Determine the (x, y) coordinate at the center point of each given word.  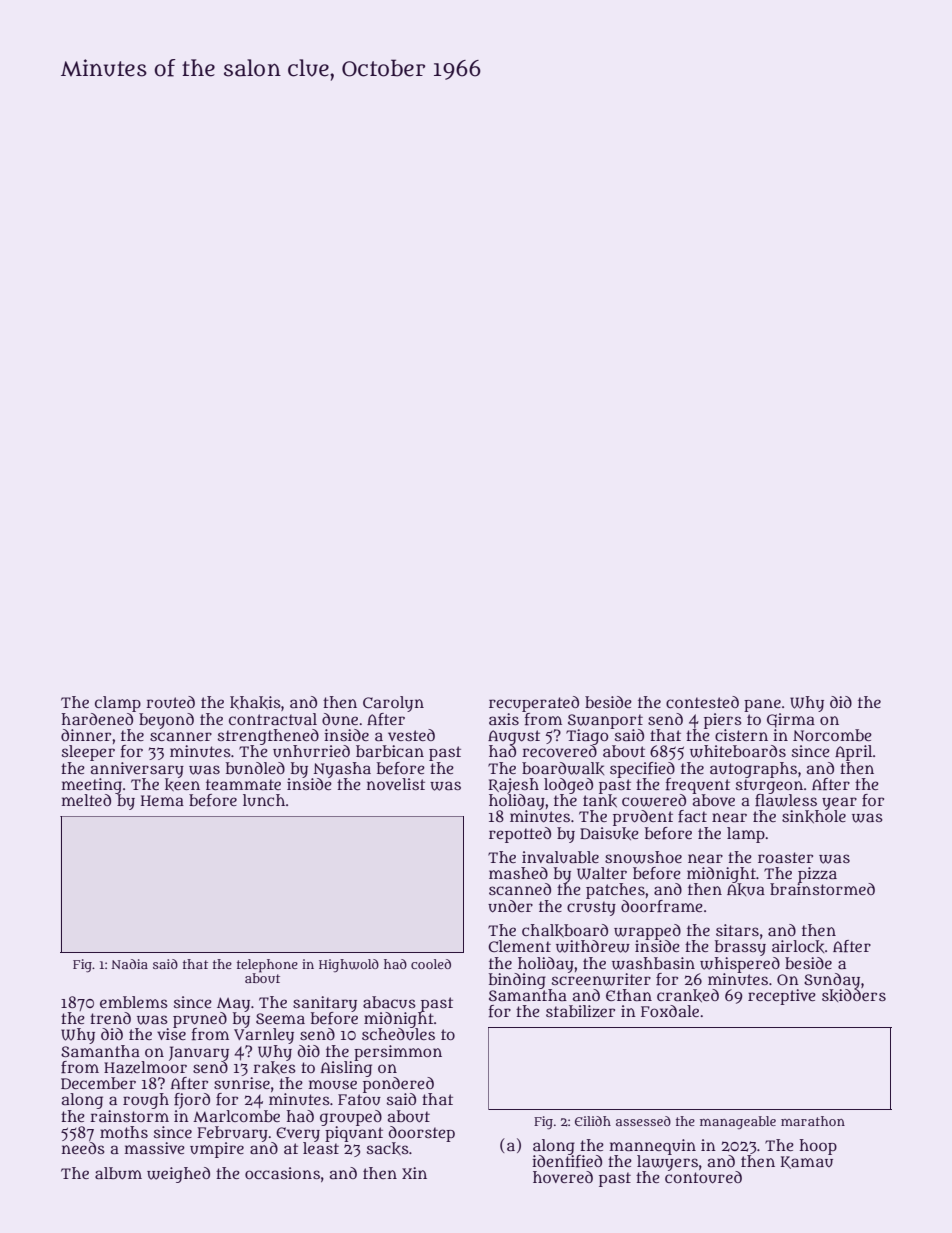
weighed (178, 1175)
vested (411, 735)
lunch (264, 800)
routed (170, 702)
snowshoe (643, 857)
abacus (389, 1002)
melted (86, 800)
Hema (162, 800)
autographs (753, 770)
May (233, 1004)
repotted (520, 835)
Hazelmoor (145, 1067)
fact (692, 816)
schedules (398, 1034)
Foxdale (670, 1011)
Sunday (832, 981)
